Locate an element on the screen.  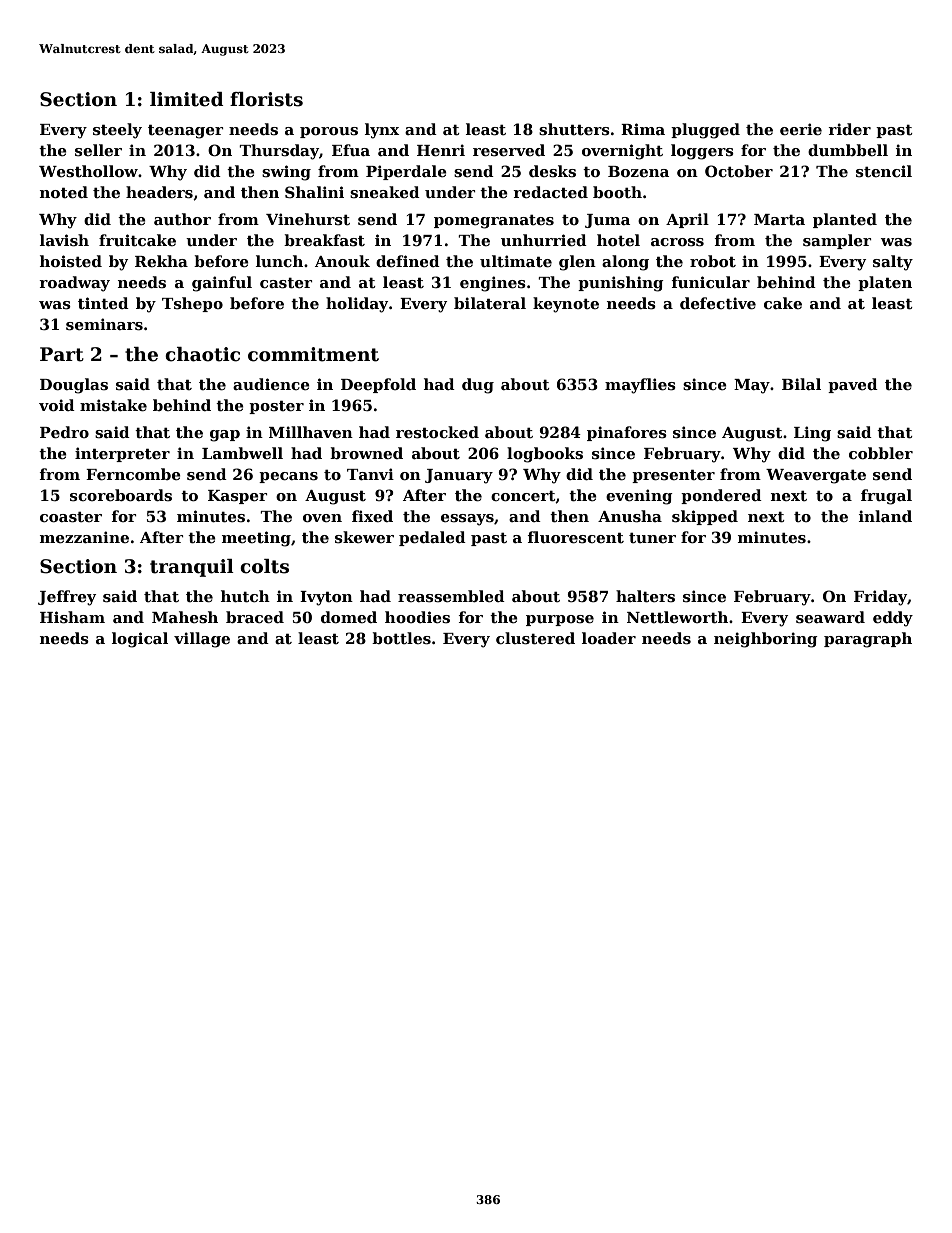
Bilal is located at coordinates (801, 384).
